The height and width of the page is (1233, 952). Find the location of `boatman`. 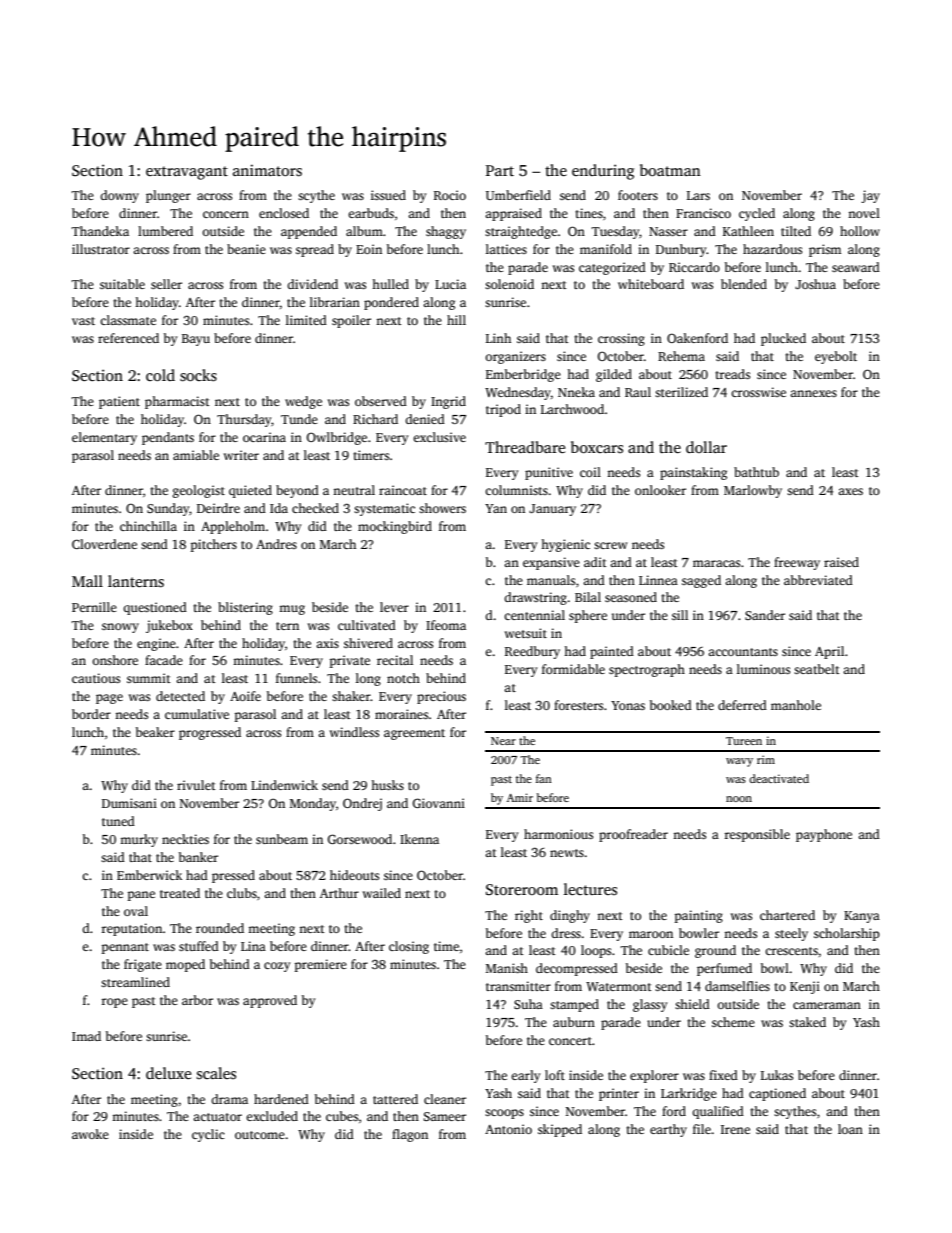

boatman is located at coordinates (670, 170).
